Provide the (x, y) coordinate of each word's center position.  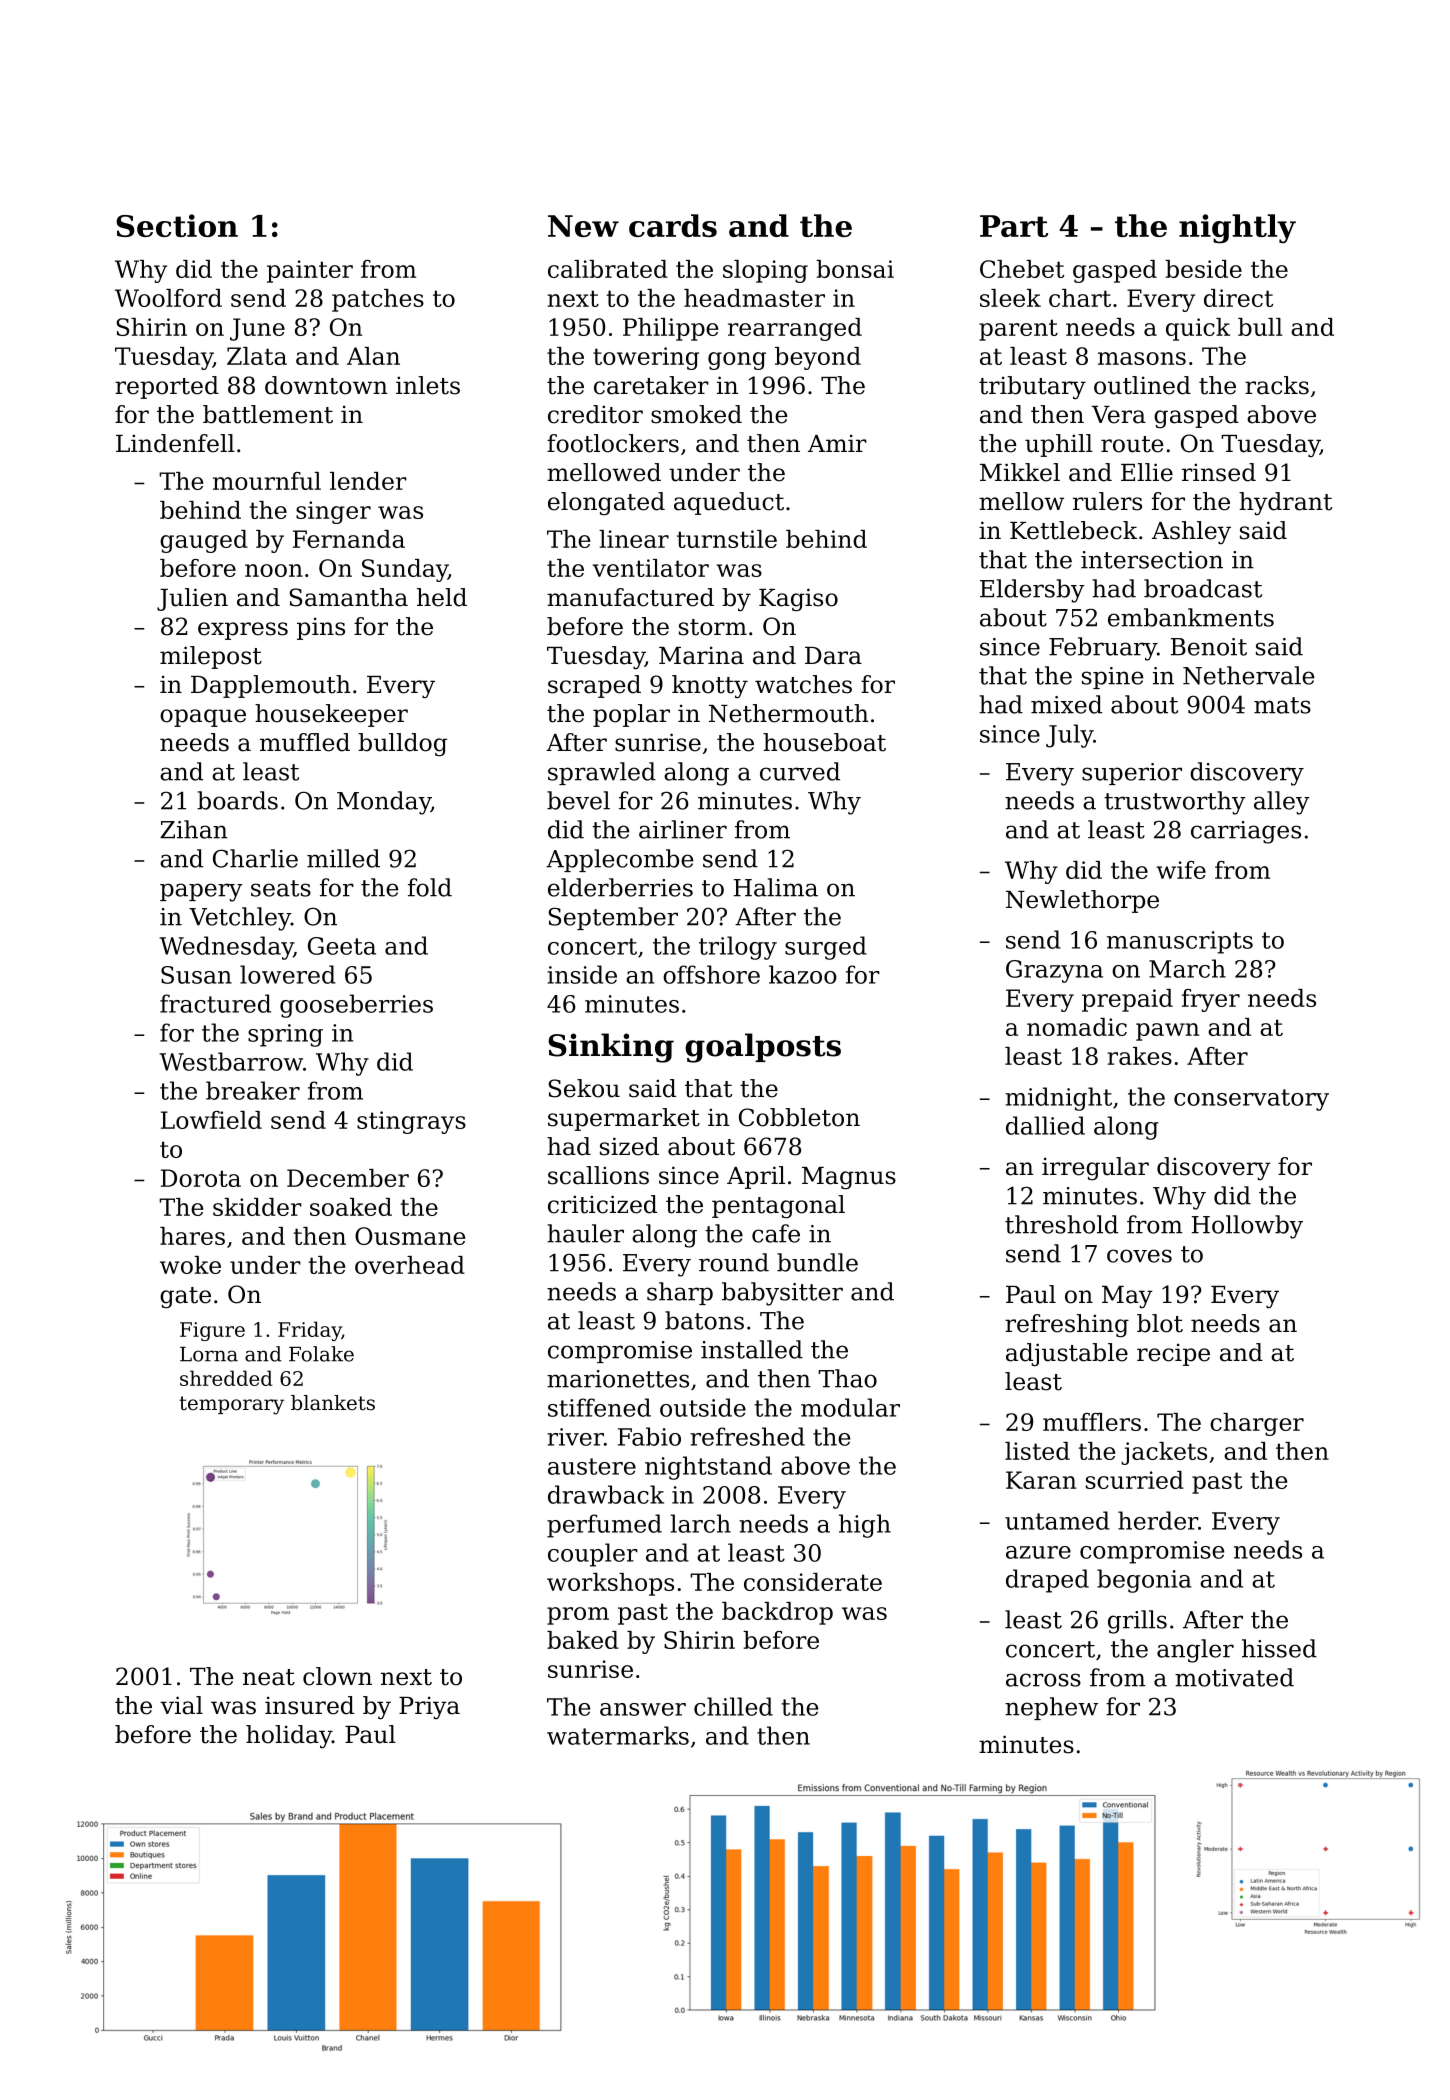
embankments (1191, 617)
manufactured (630, 597)
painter (310, 271)
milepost (211, 657)
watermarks (618, 1735)
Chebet (1022, 269)
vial (181, 1705)
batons (704, 1320)
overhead (410, 1265)
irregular (1095, 1168)
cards (673, 225)
